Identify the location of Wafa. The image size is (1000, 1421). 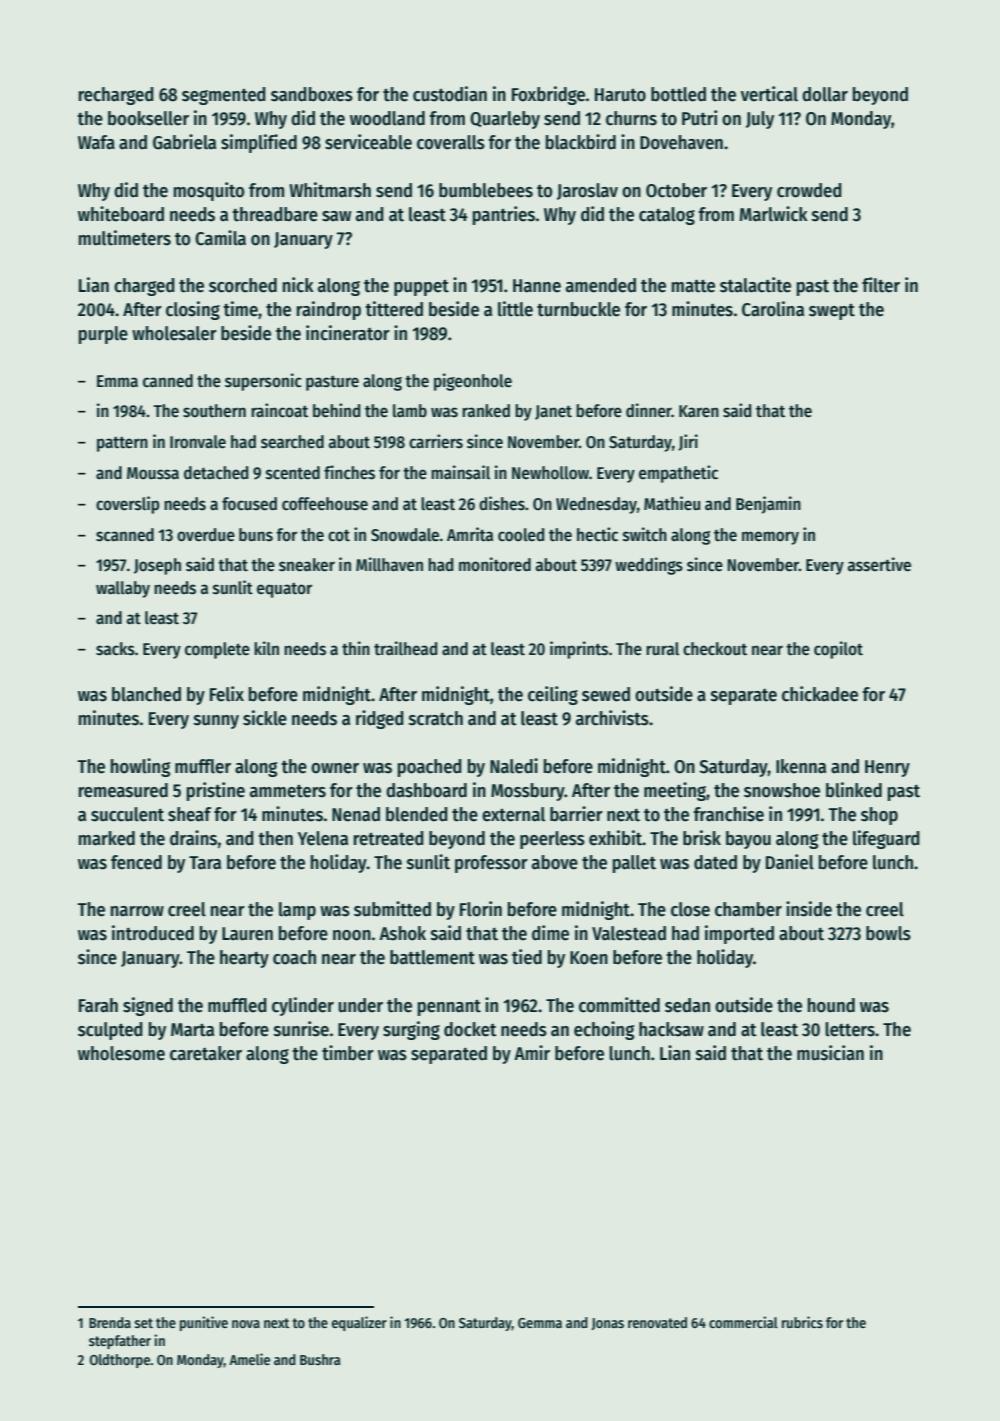
(96, 142).
